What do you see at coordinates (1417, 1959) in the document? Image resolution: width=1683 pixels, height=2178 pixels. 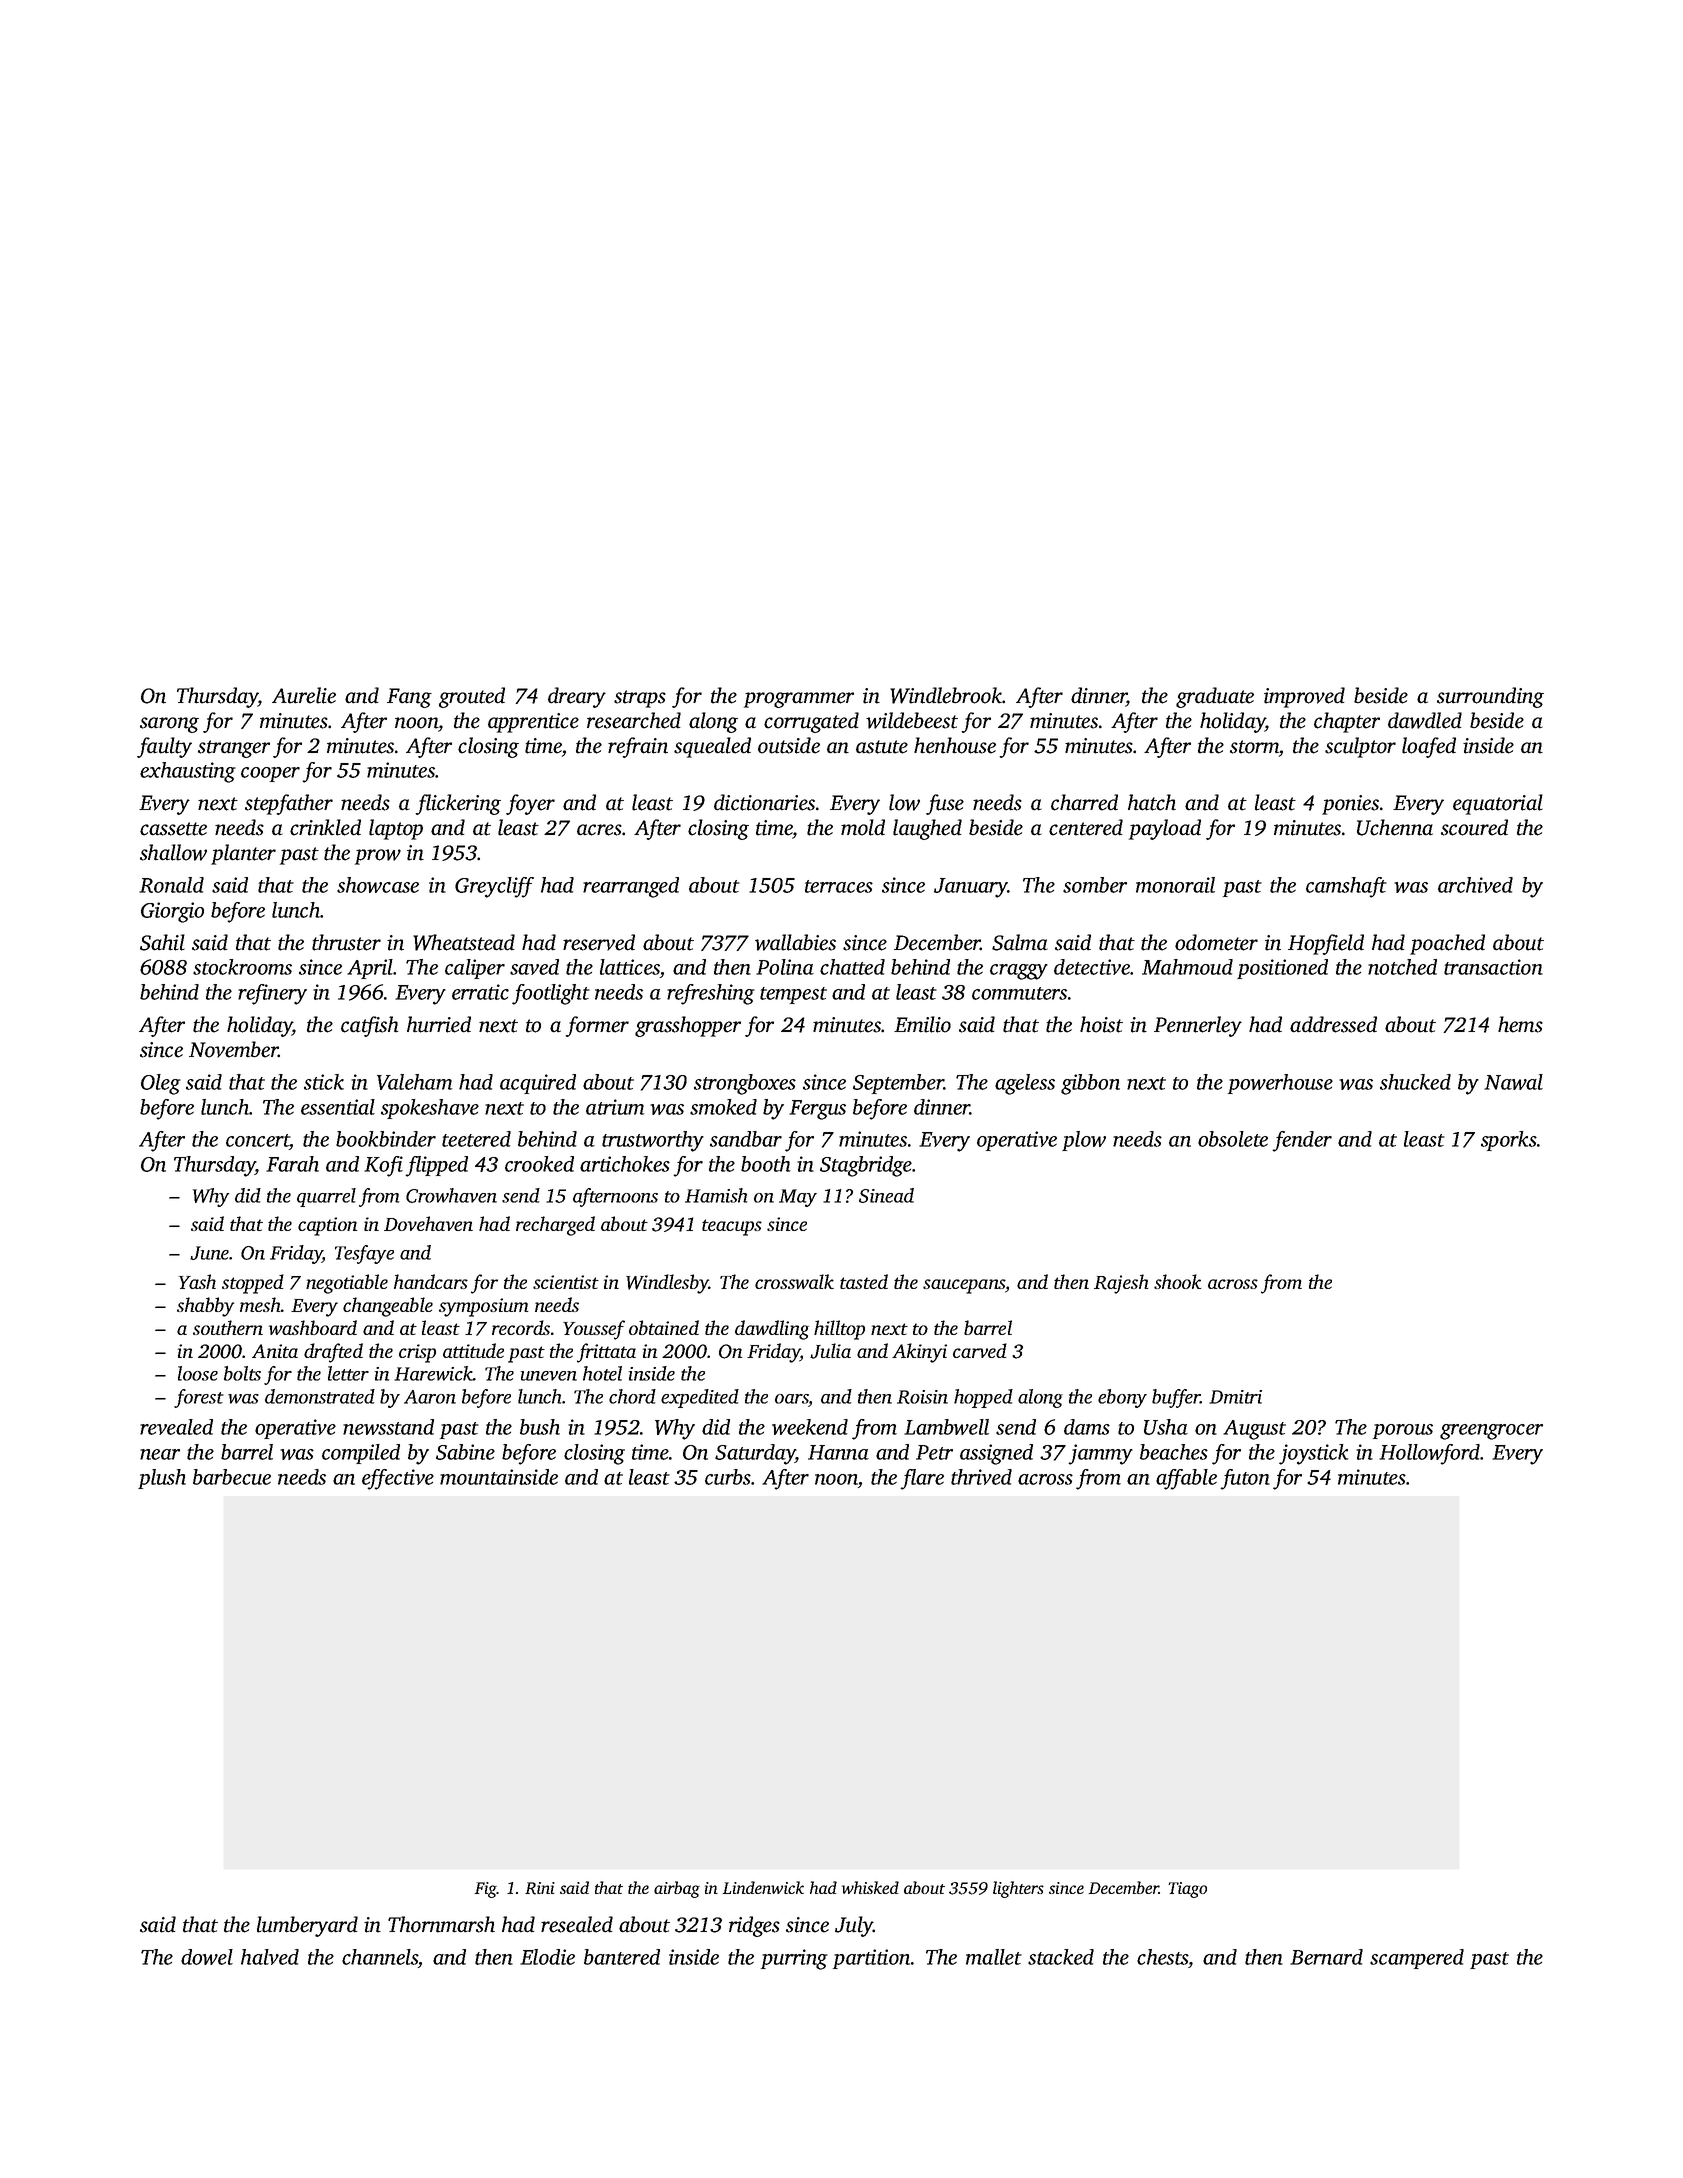 I see `scampered` at bounding box center [1417, 1959].
